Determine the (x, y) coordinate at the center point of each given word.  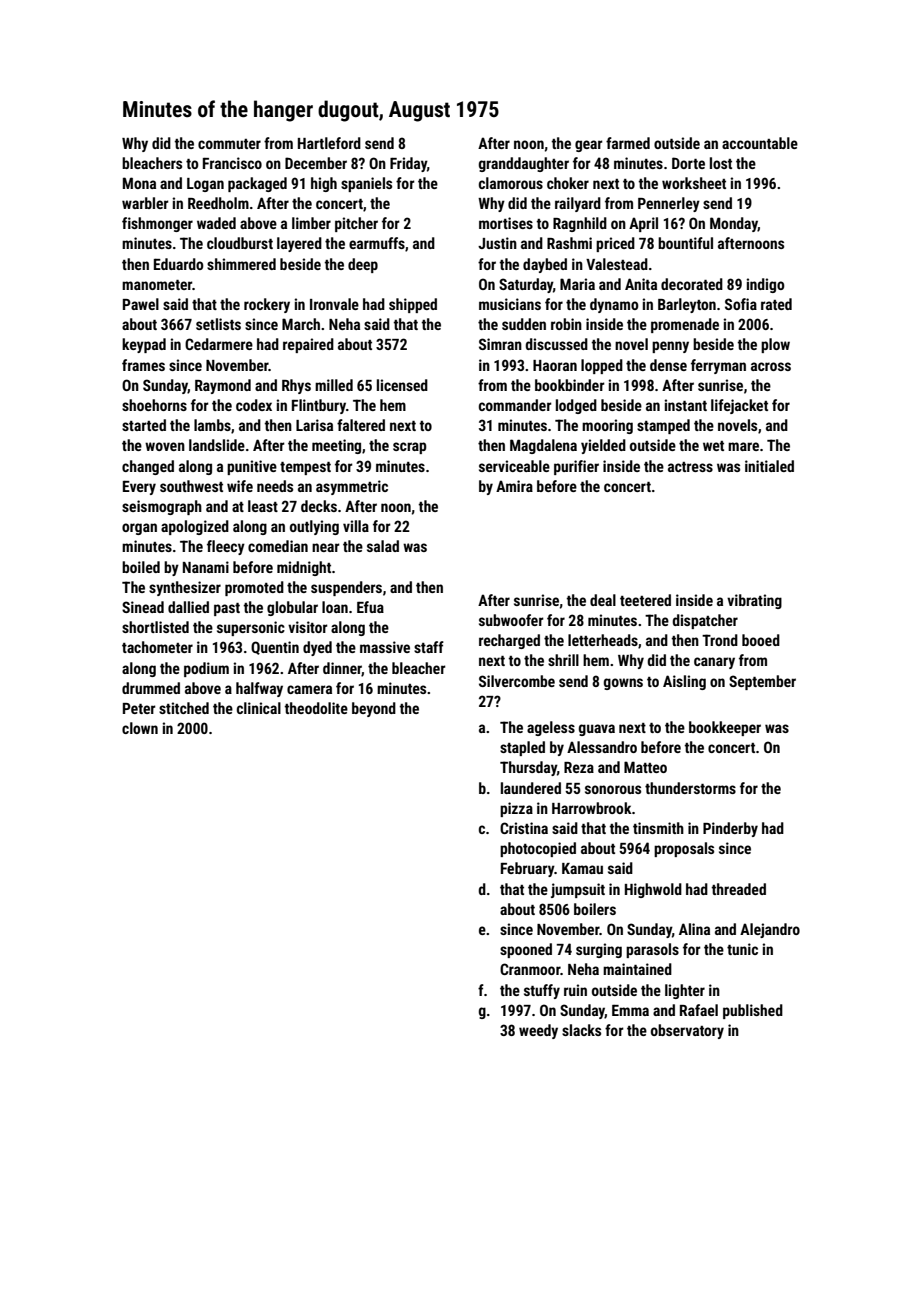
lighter (685, 991)
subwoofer (511, 620)
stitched (184, 708)
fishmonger (157, 224)
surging (599, 950)
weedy (538, 1031)
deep (363, 265)
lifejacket (739, 406)
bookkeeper (725, 728)
